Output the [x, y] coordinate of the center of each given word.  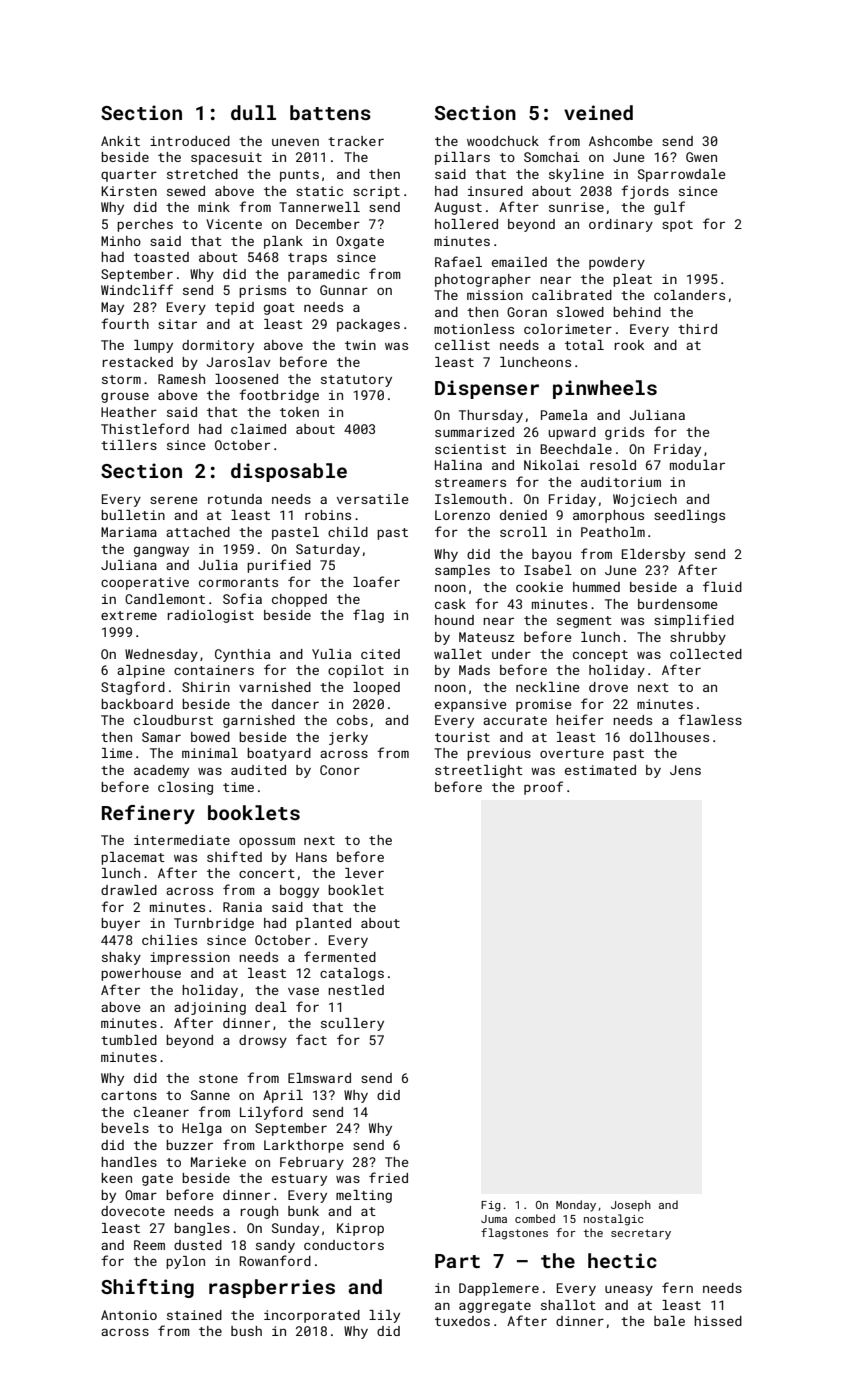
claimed [258, 429]
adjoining [210, 1008]
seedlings [689, 516]
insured [495, 191]
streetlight [479, 771]
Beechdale [576, 449]
